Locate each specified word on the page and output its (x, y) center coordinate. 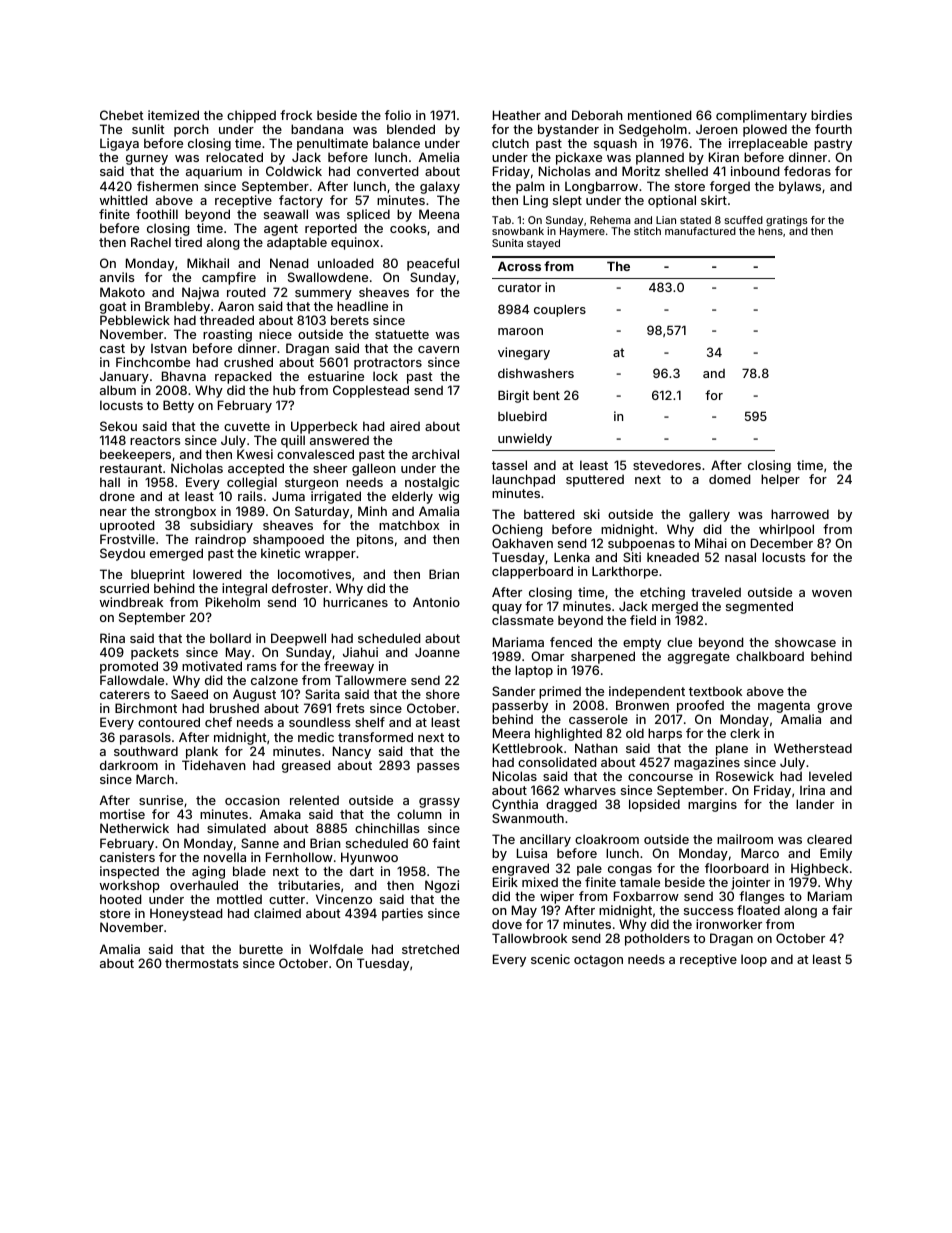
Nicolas (515, 776)
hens (771, 231)
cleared (829, 839)
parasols (145, 738)
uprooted (127, 526)
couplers (560, 310)
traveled (716, 592)
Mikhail (208, 263)
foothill (157, 214)
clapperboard (532, 572)
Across (519, 266)
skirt (714, 200)
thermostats (201, 963)
